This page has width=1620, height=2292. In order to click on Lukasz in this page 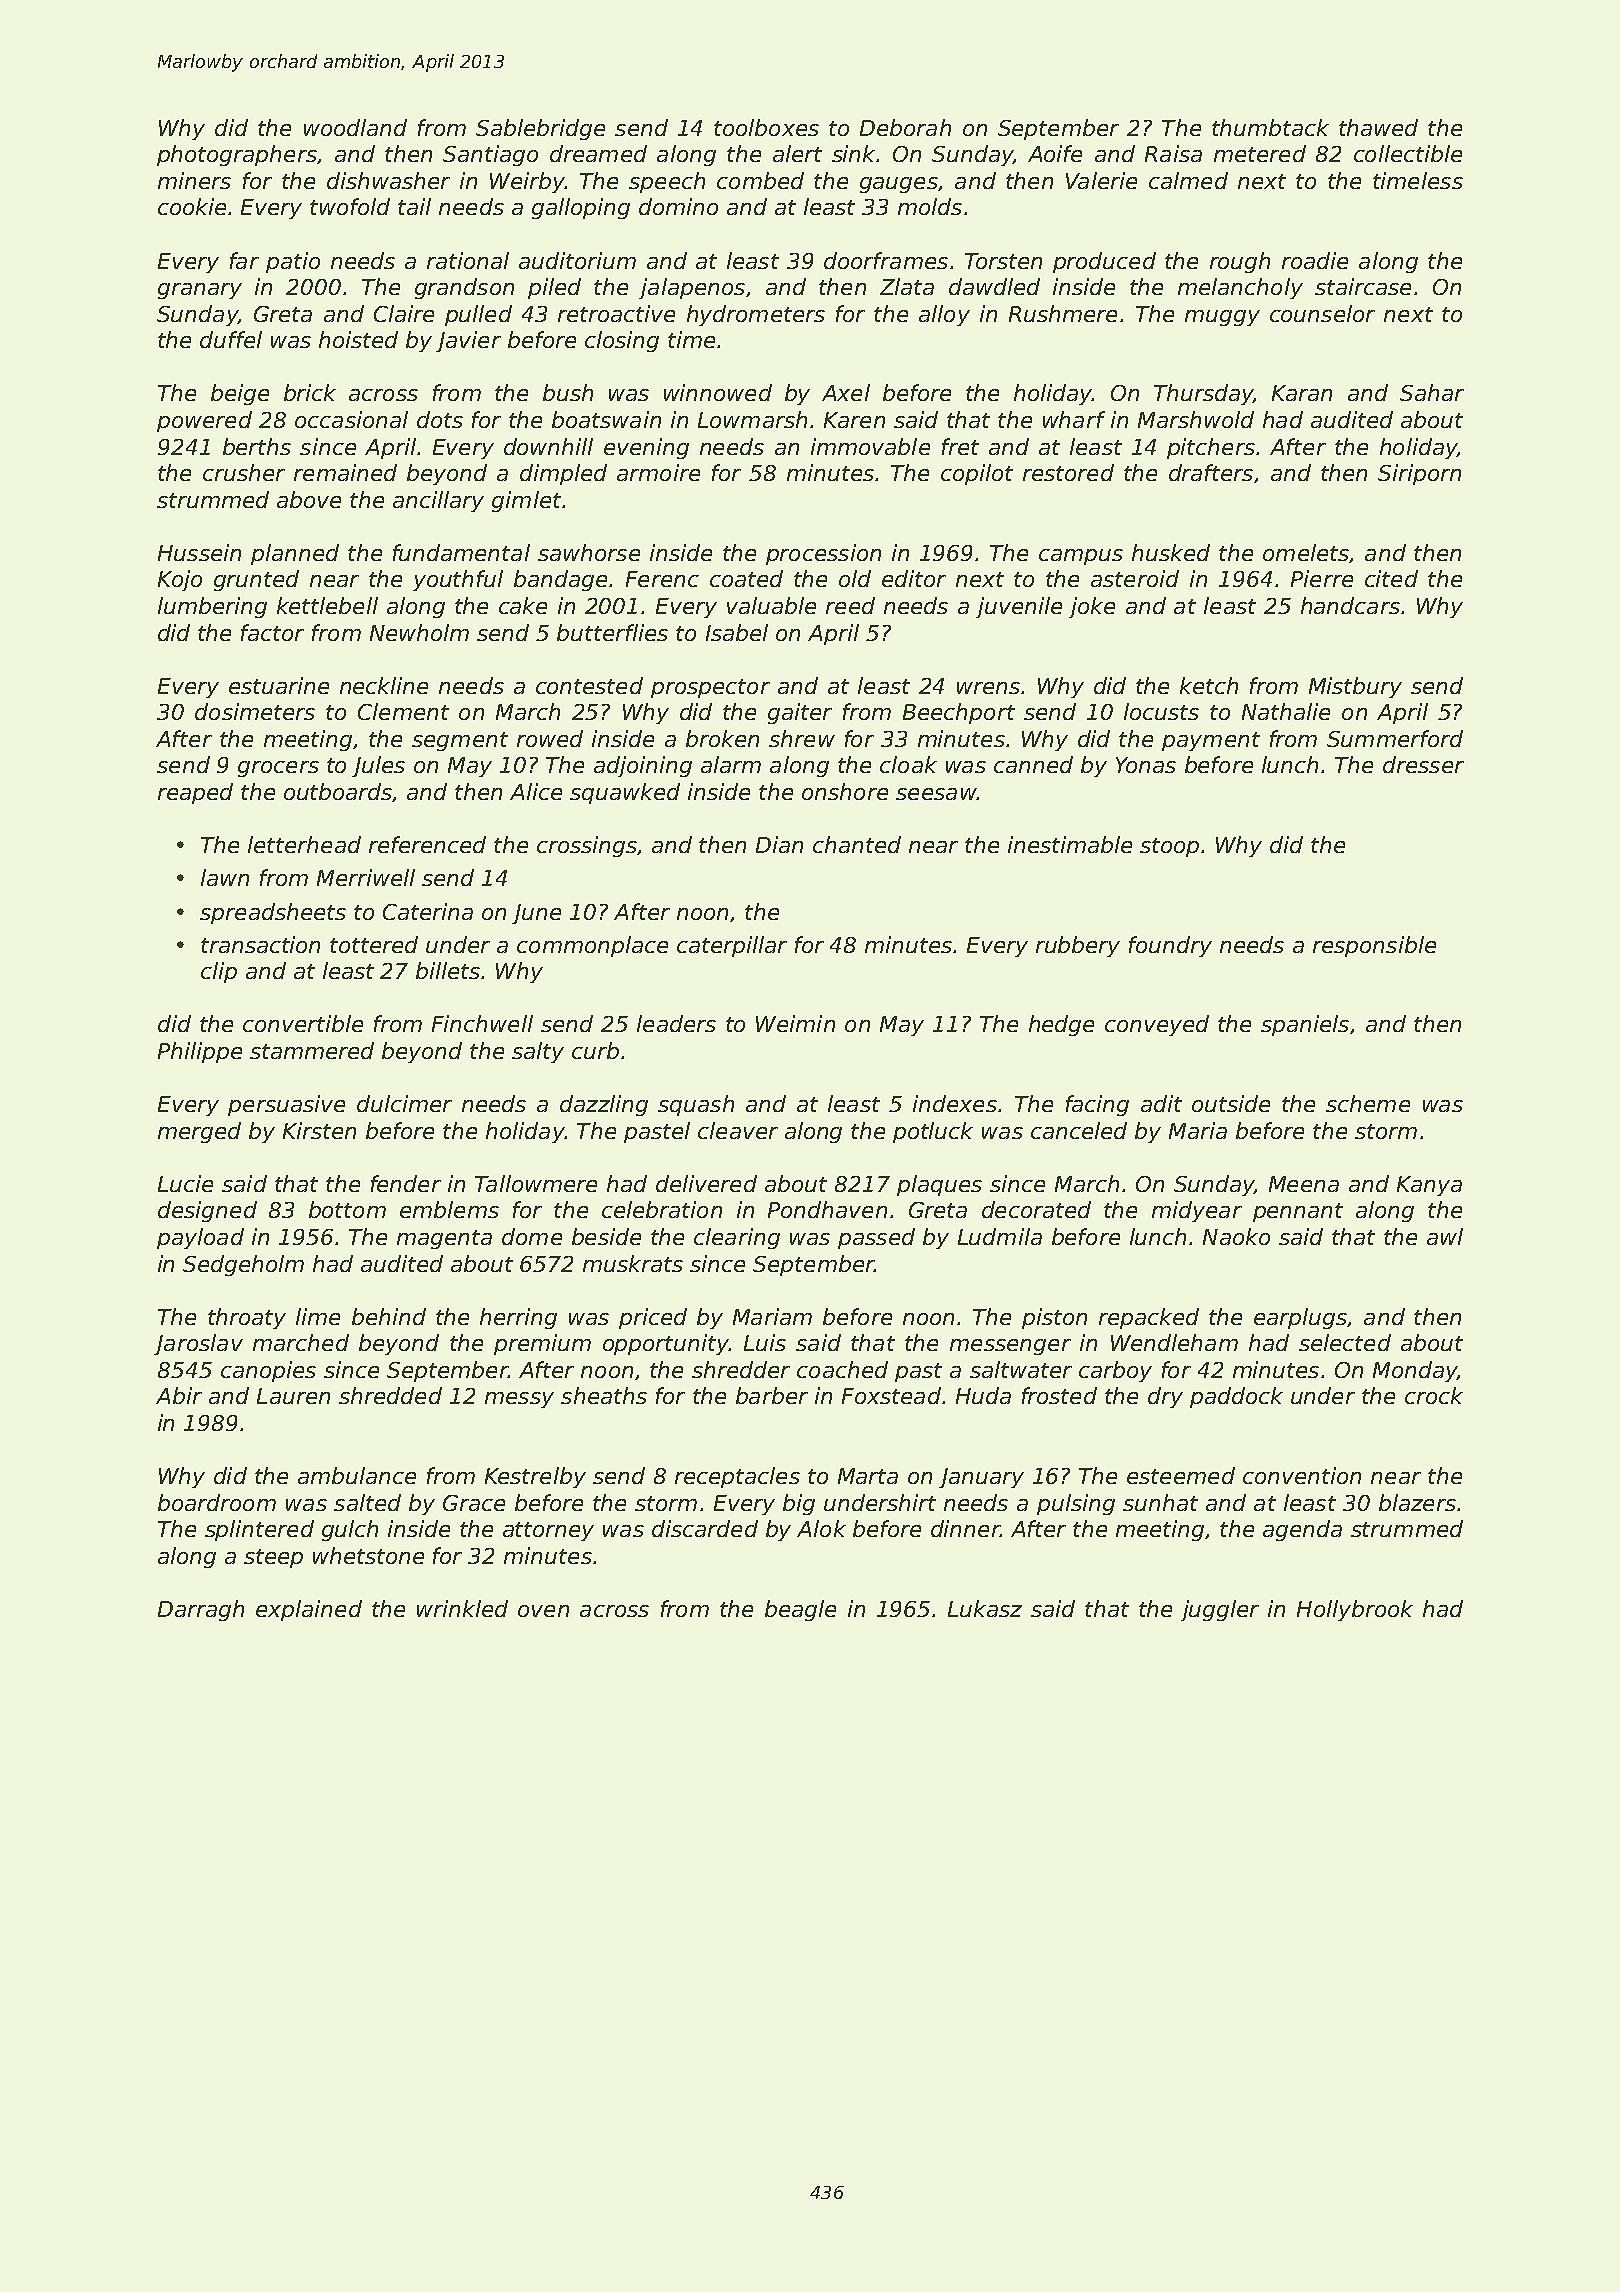, I will do `click(985, 1608)`.
